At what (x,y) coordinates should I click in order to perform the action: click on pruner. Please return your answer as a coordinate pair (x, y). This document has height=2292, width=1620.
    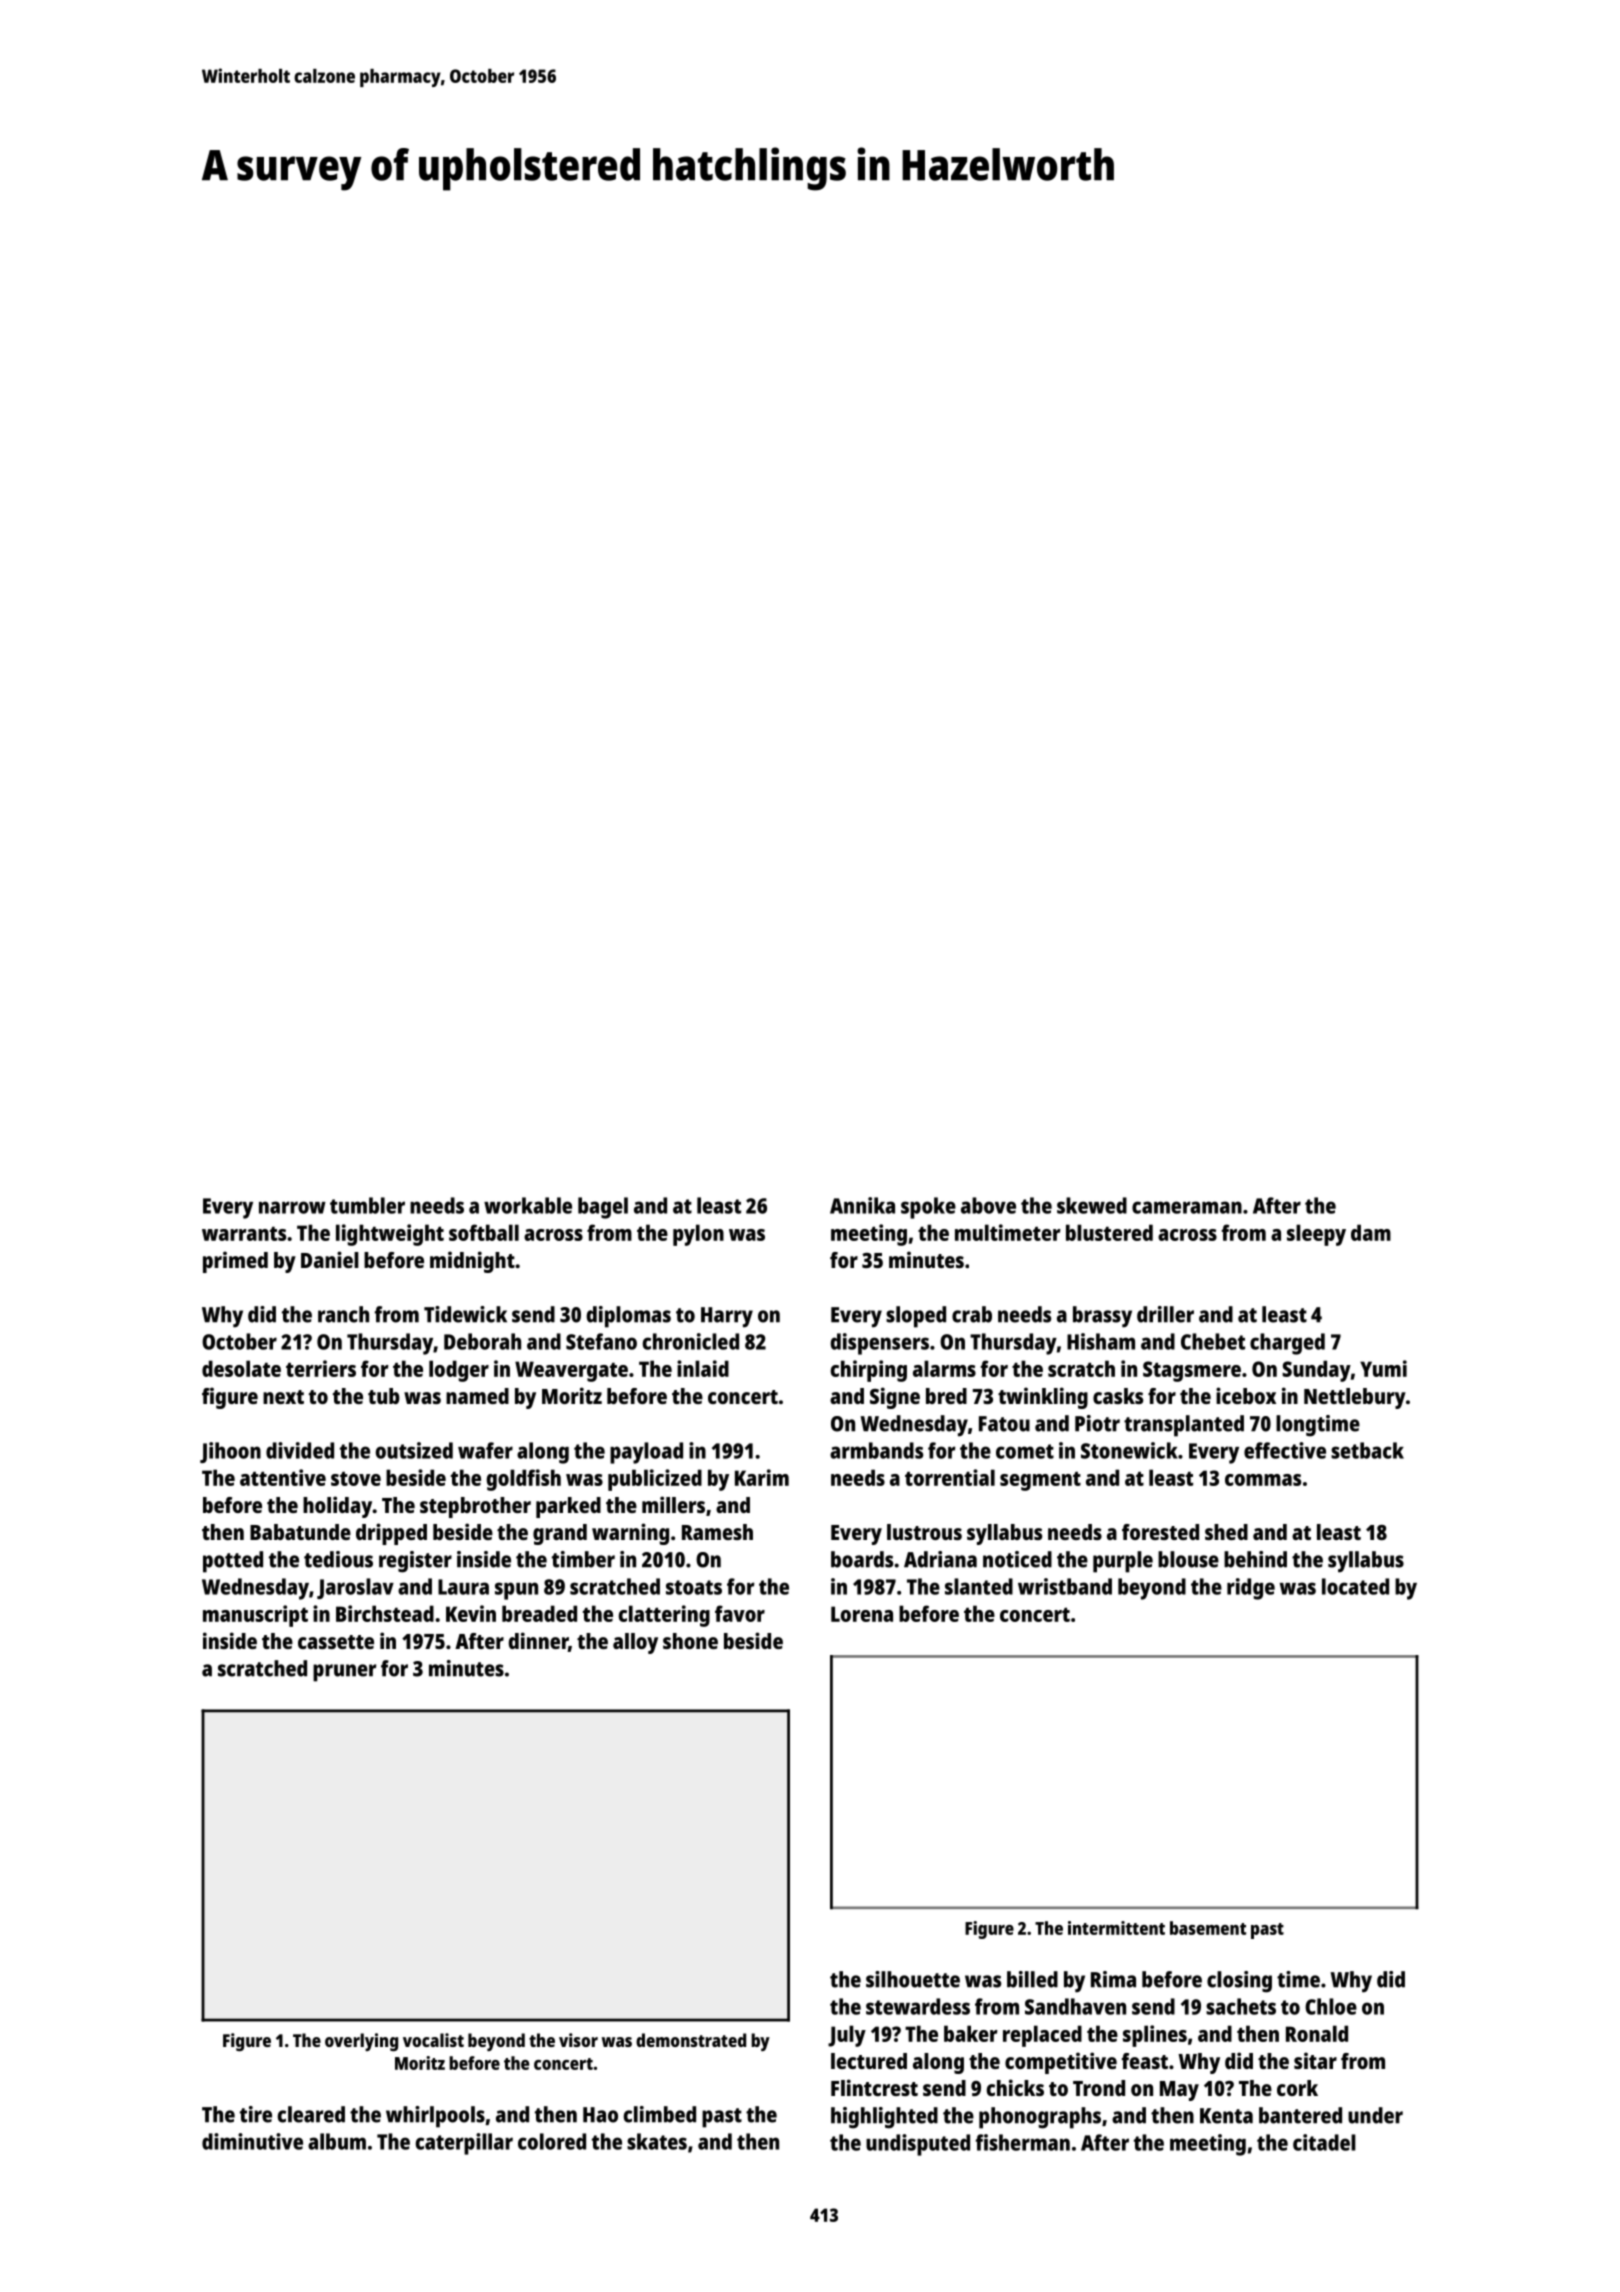
    Looking at the image, I should click on (344, 1673).
